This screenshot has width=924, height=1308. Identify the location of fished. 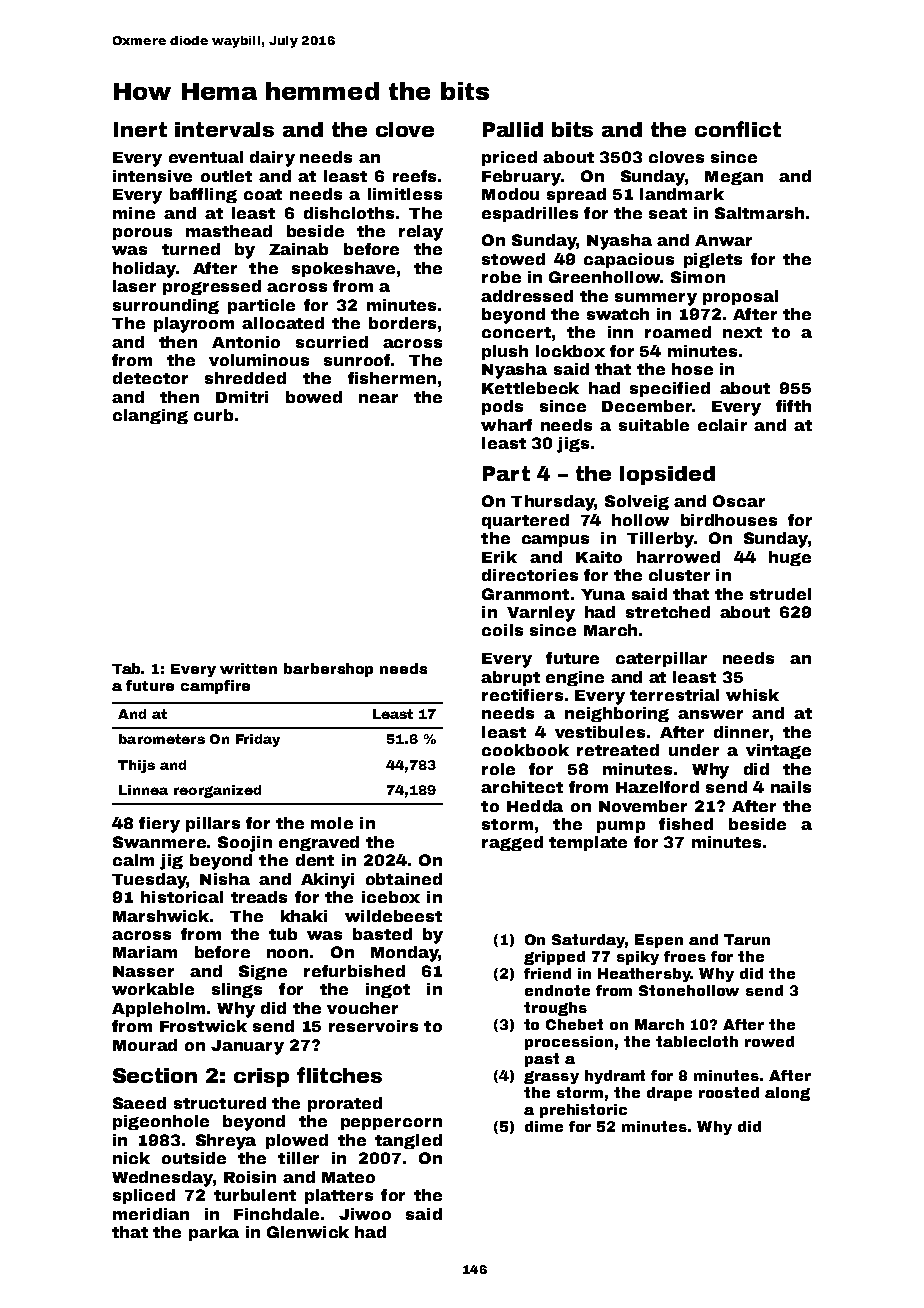
(686, 824).
